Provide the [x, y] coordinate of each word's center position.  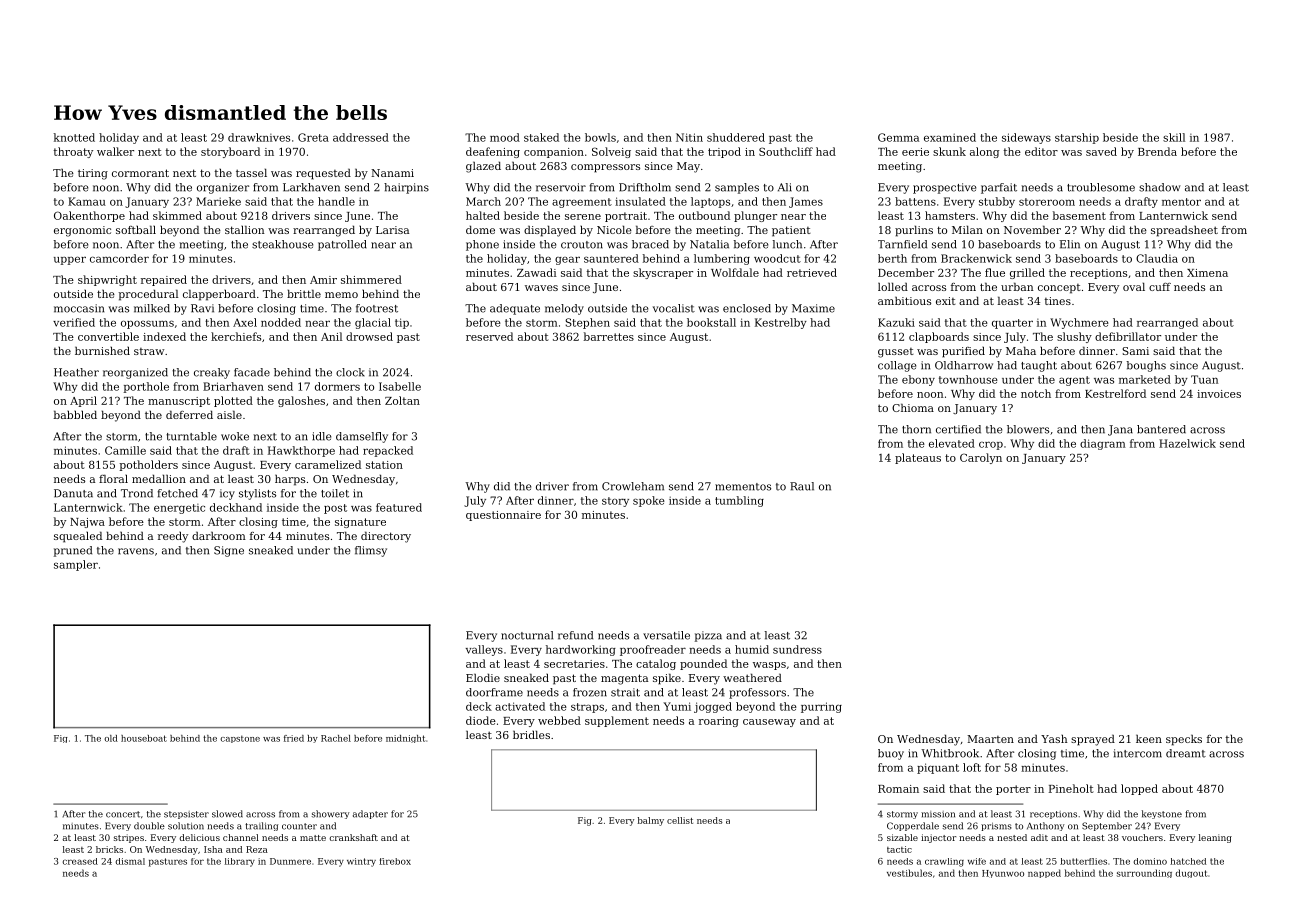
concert [123, 814]
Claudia [1157, 258]
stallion [245, 229]
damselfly [362, 437]
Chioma [913, 407]
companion [554, 153]
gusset [896, 353]
